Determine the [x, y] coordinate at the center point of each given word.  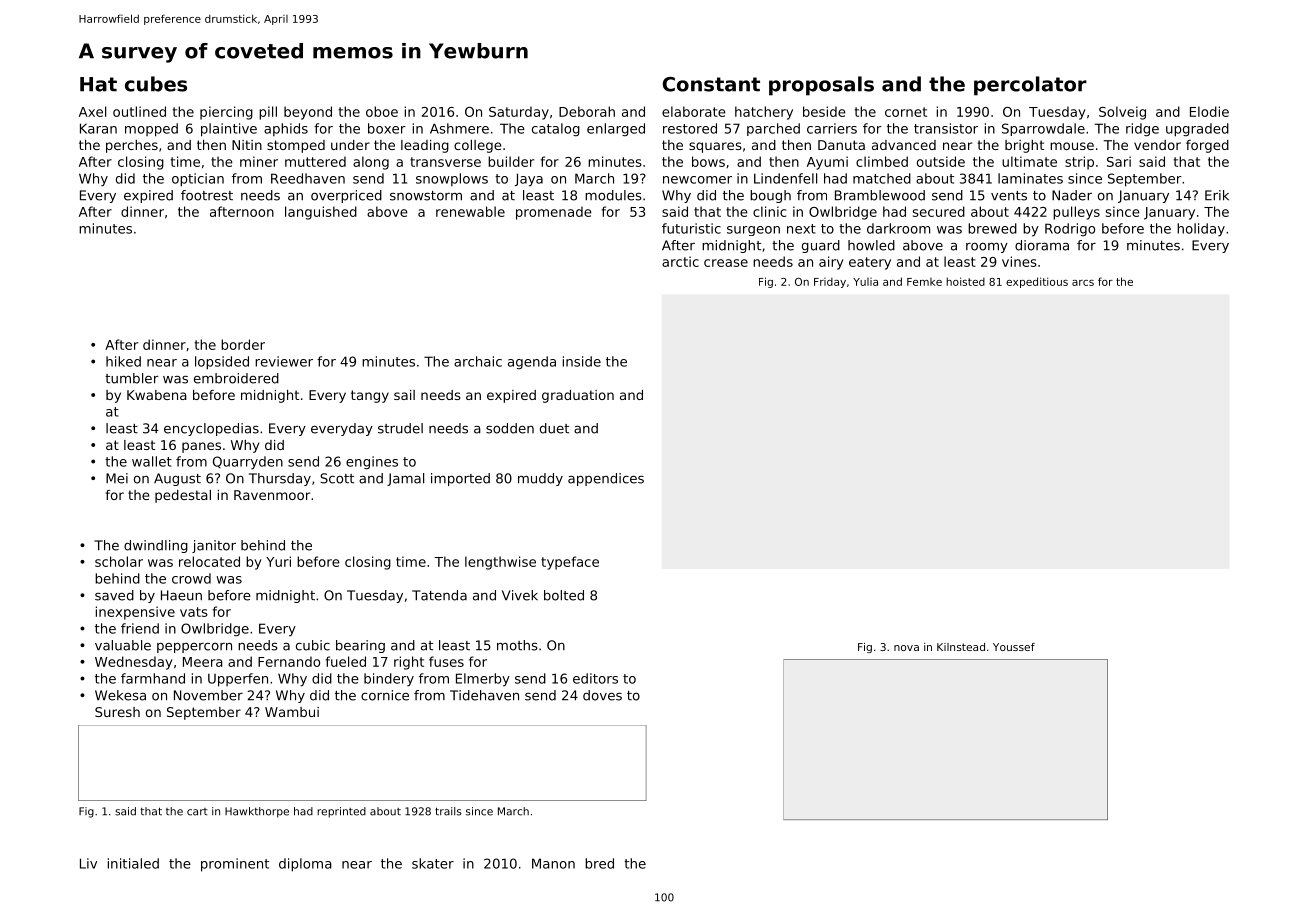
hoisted [965, 281]
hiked [123, 361]
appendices [606, 479]
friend [140, 628]
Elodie [1209, 111]
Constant [711, 84]
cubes [156, 84]
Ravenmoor [272, 495]
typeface [570, 563]
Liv [88, 863]
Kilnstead [961, 647]
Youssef [1014, 647]
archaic [478, 361]
